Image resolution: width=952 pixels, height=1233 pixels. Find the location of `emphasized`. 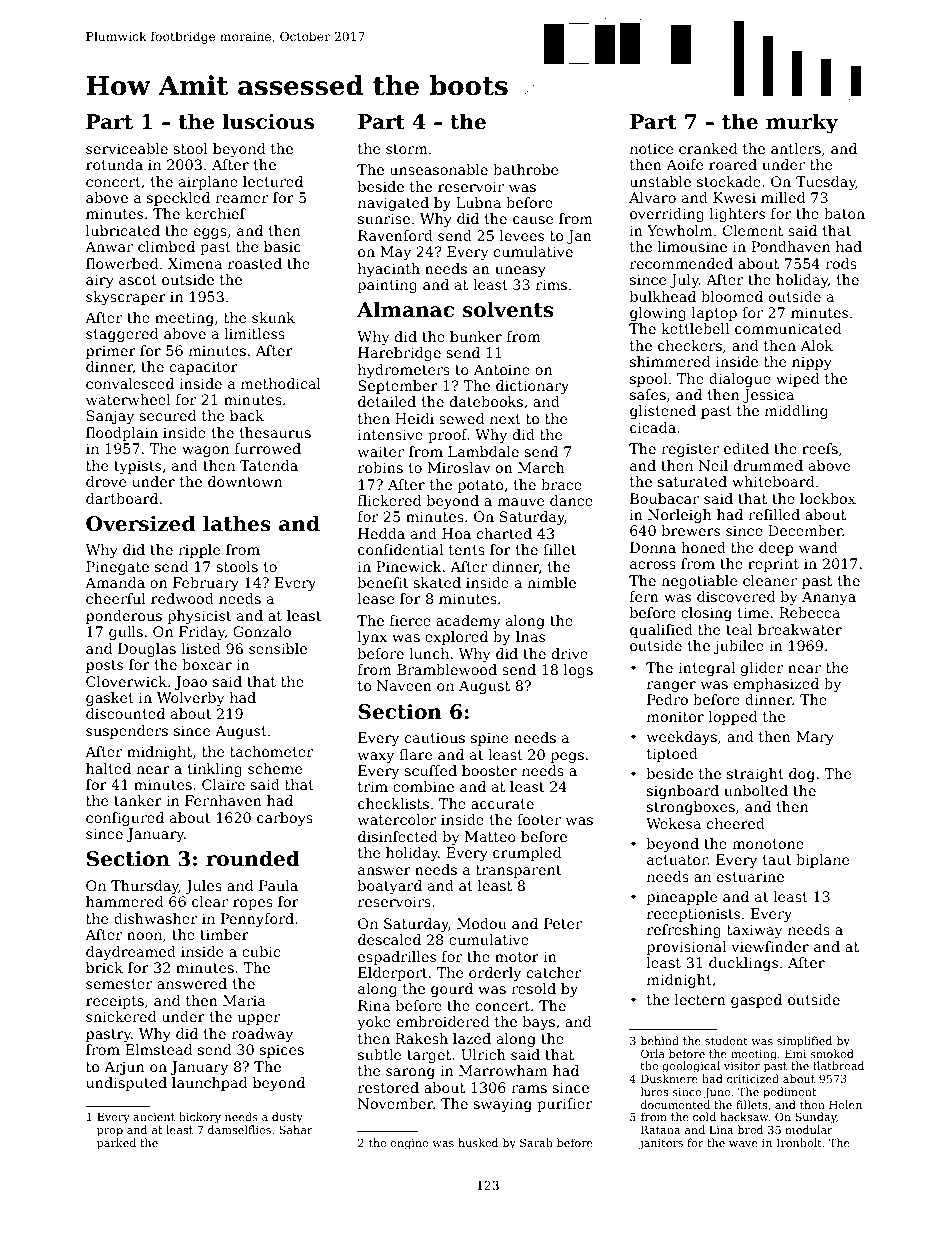

emphasized is located at coordinates (776, 685).
